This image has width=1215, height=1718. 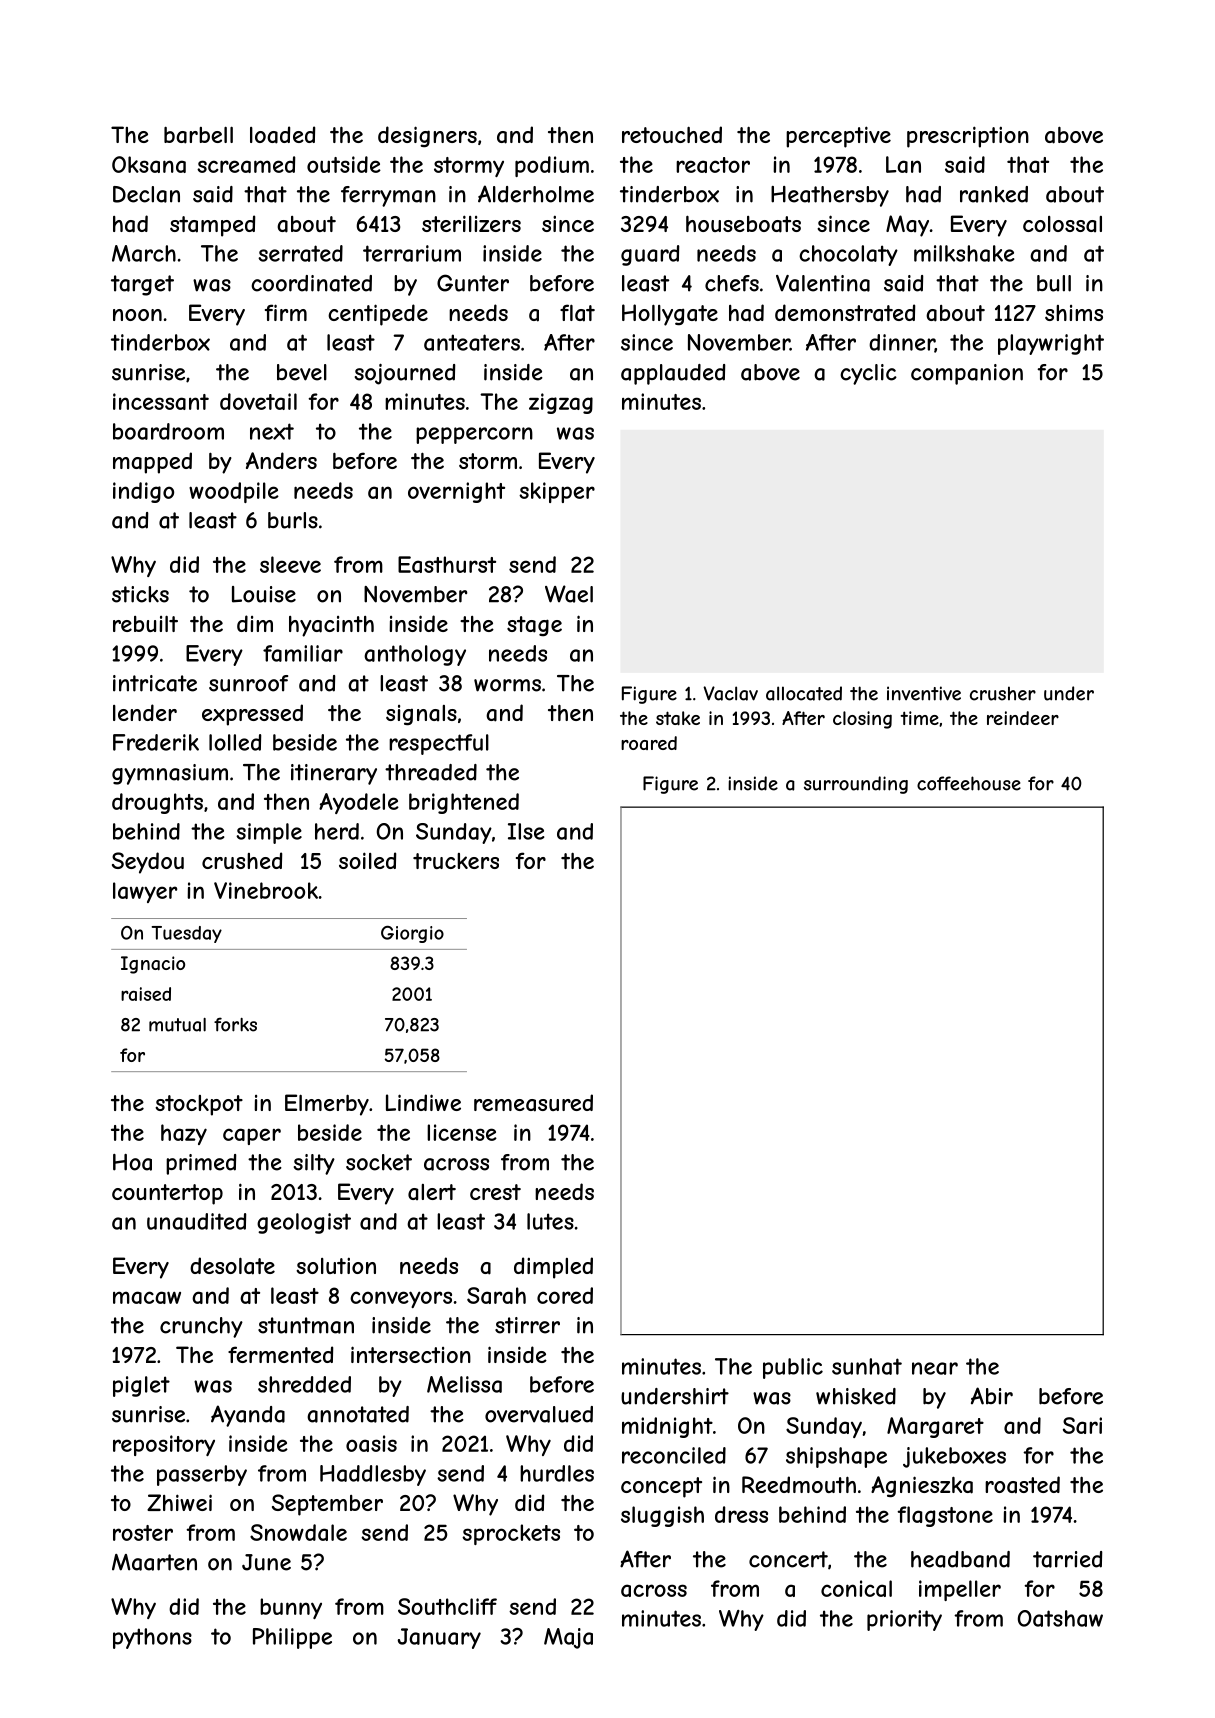 What do you see at coordinates (155, 683) in the image?
I see `intricate` at bounding box center [155, 683].
